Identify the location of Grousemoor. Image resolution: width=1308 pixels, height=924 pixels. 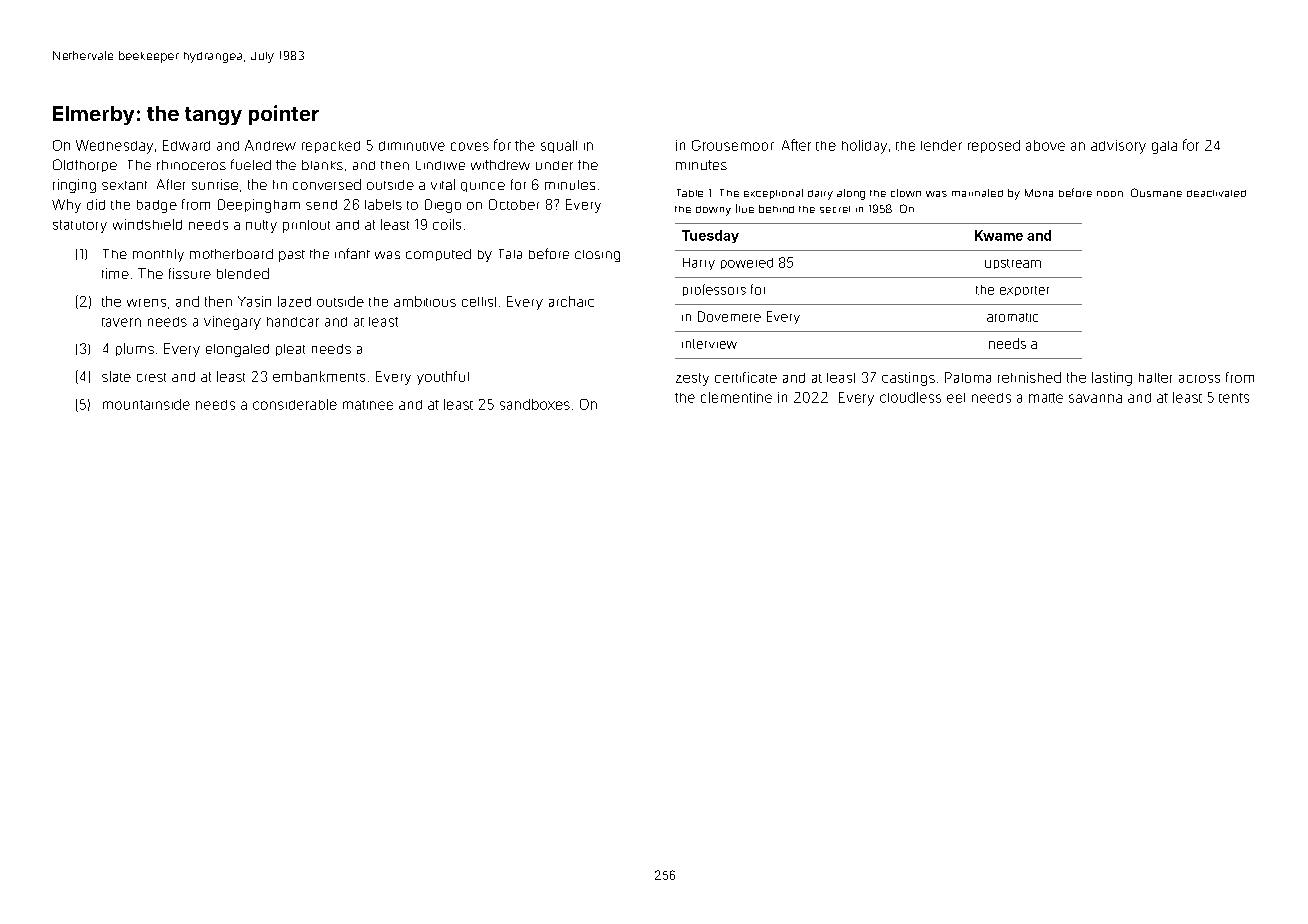
(733, 145).
